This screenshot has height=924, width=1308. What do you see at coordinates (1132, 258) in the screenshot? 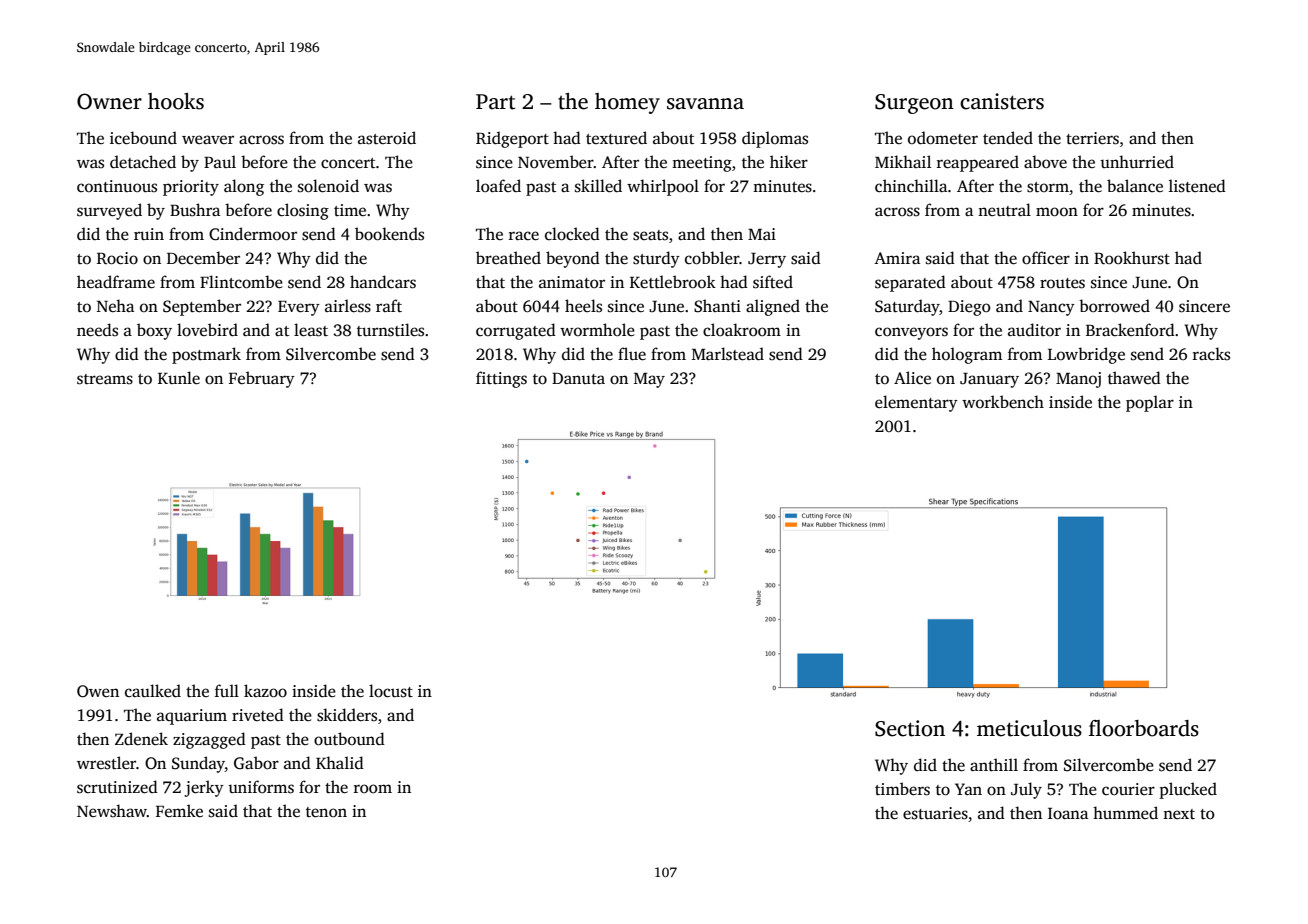
I see `Rookhurst` at bounding box center [1132, 258].
